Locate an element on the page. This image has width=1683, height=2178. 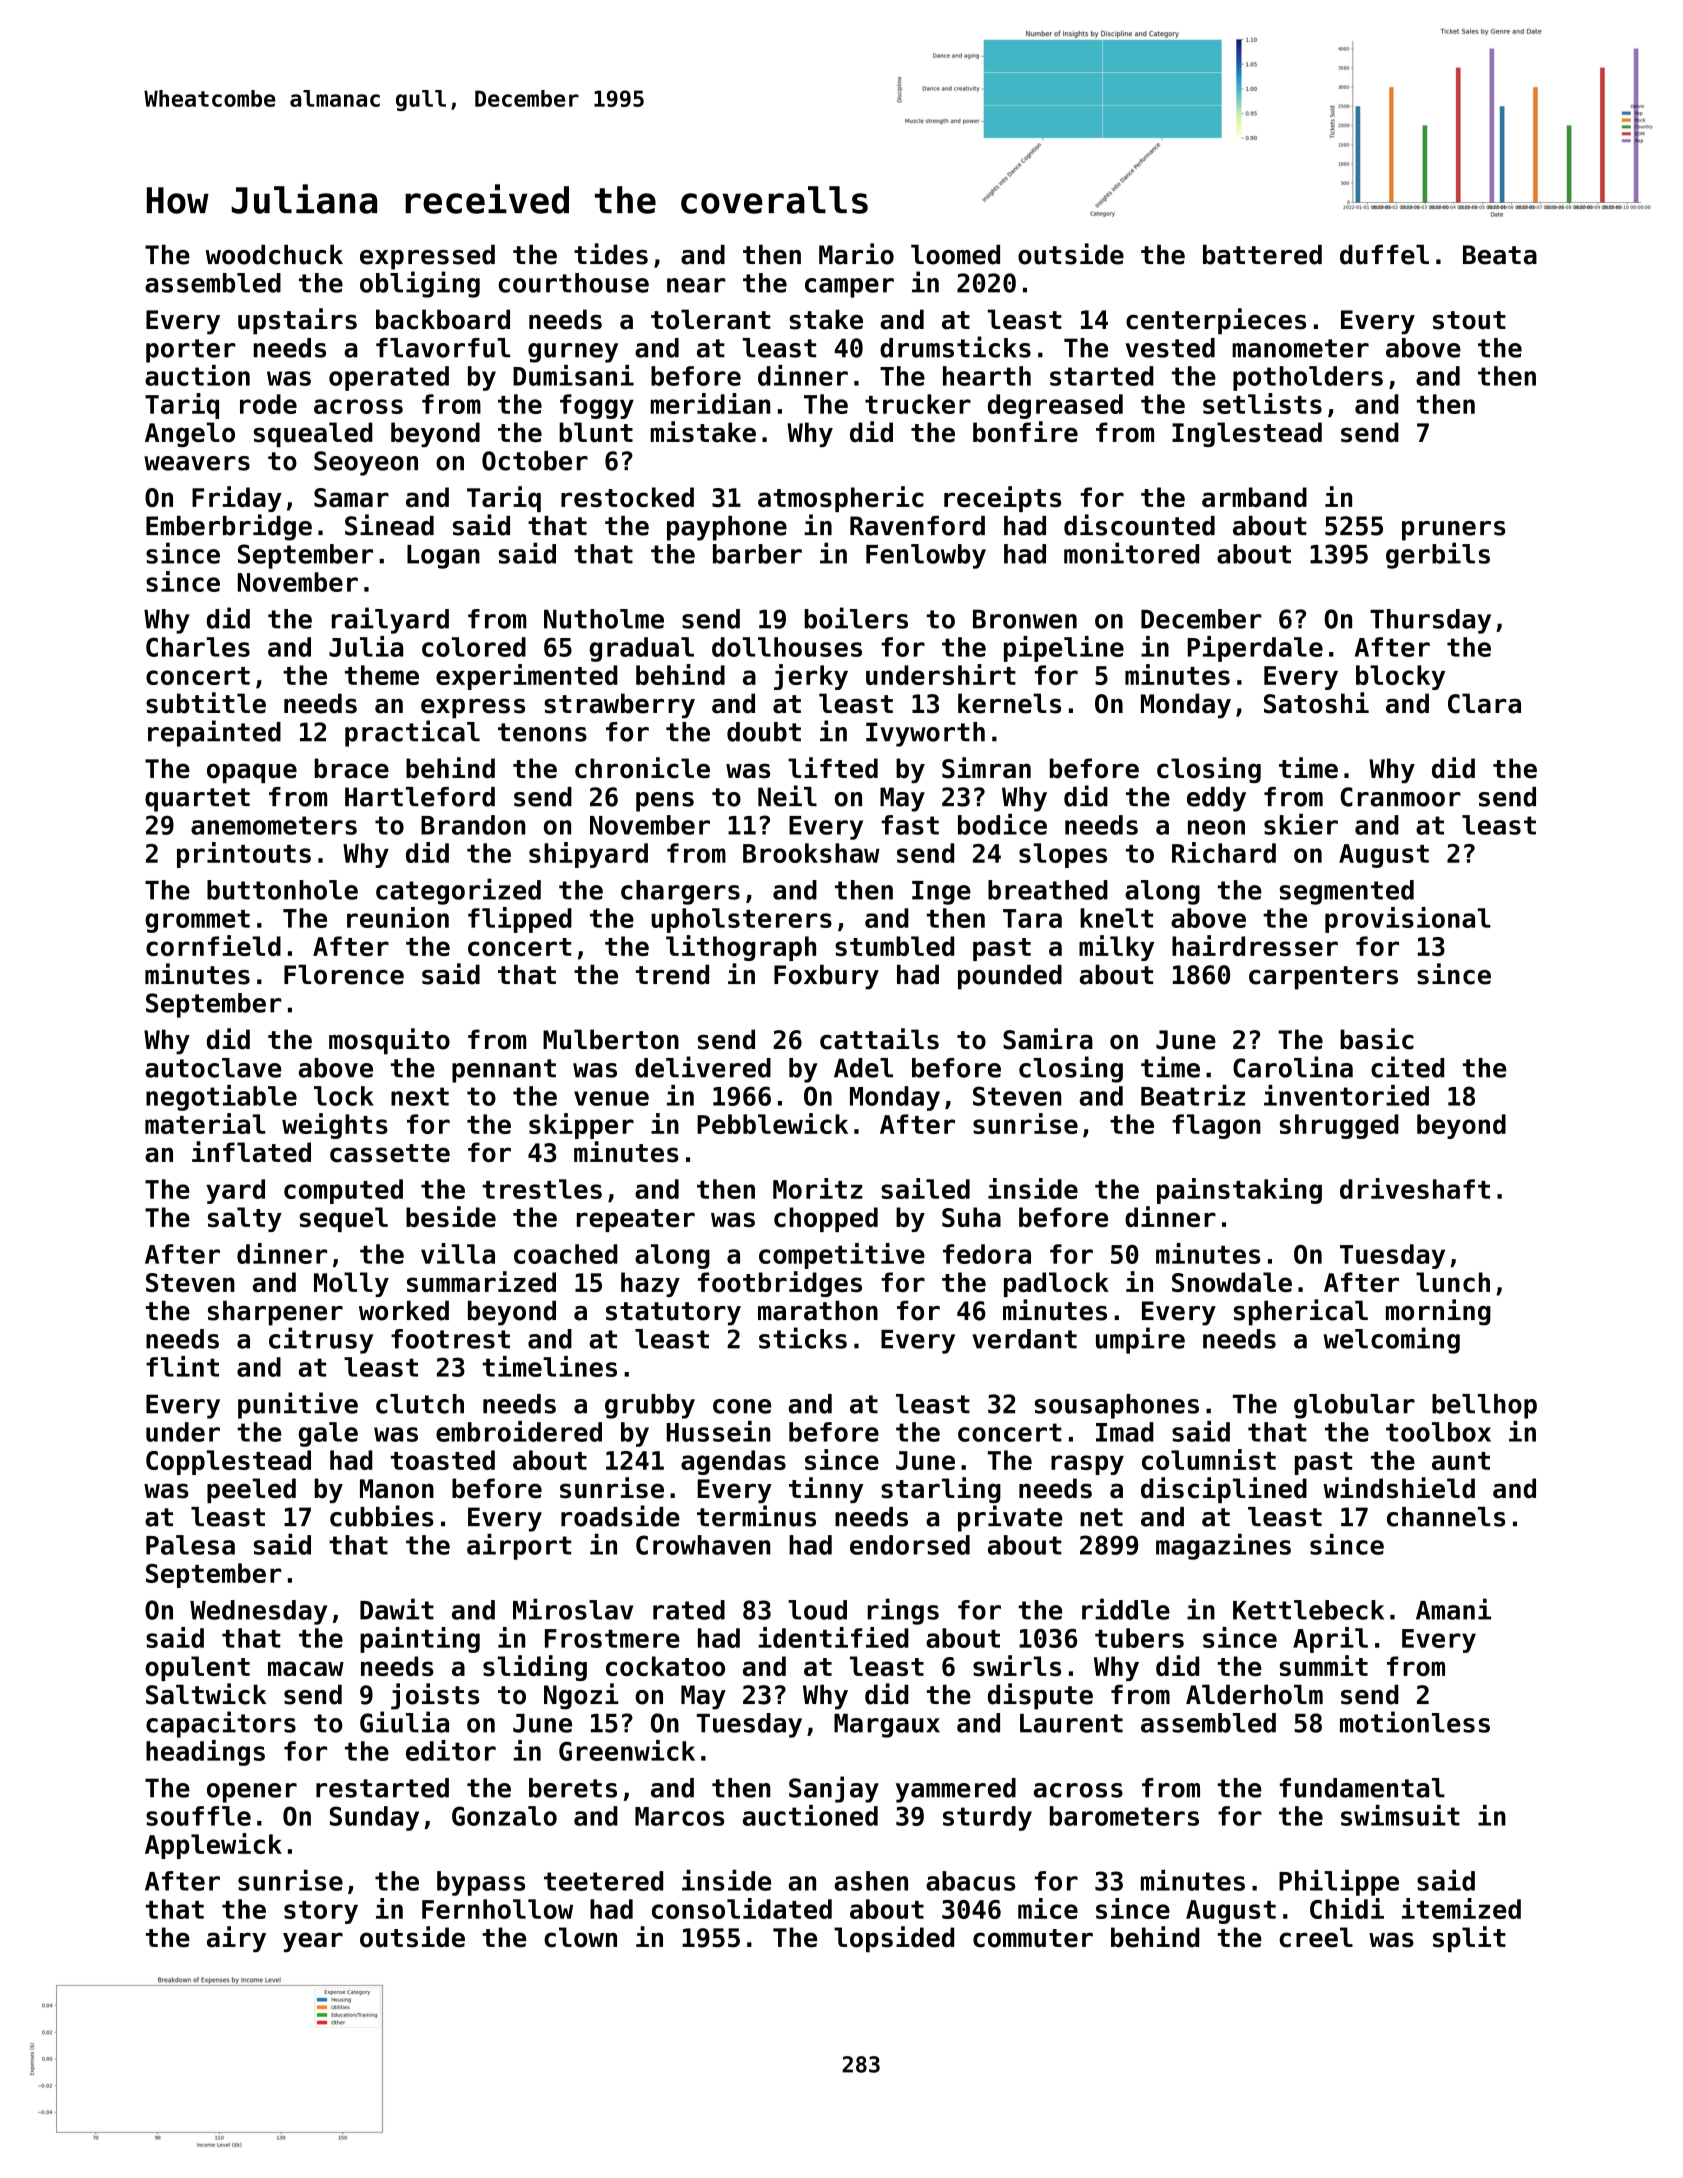
marathon is located at coordinates (818, 1310).
